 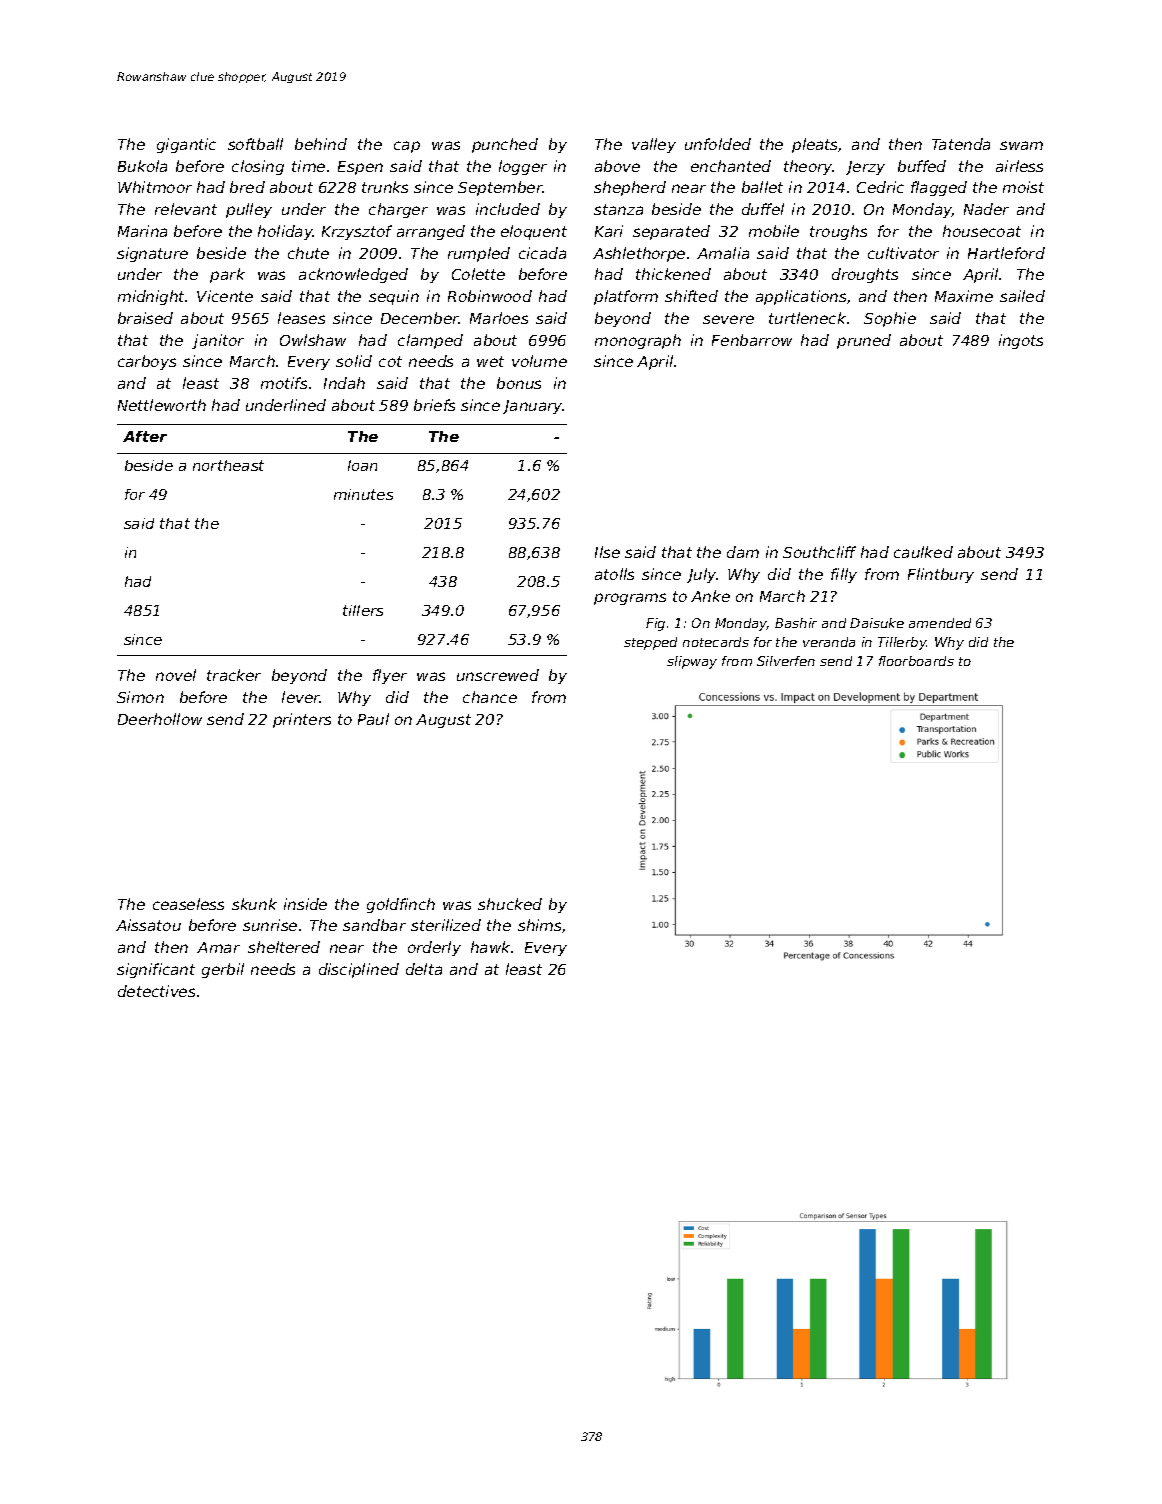 I want to click on chance, so click(x=490, y=697).
